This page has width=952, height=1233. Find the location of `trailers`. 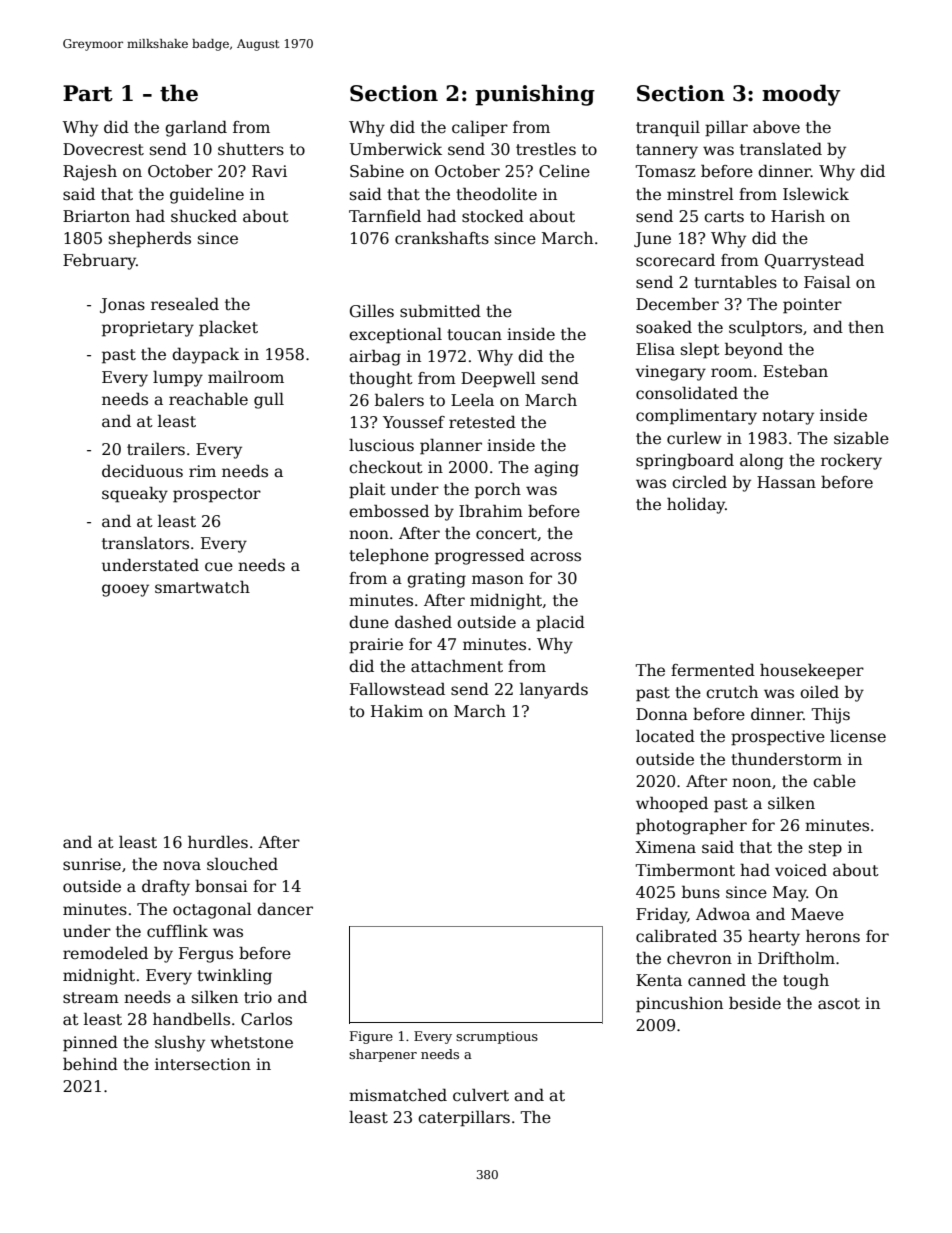

trailers is located at coordinates (156, 449).
